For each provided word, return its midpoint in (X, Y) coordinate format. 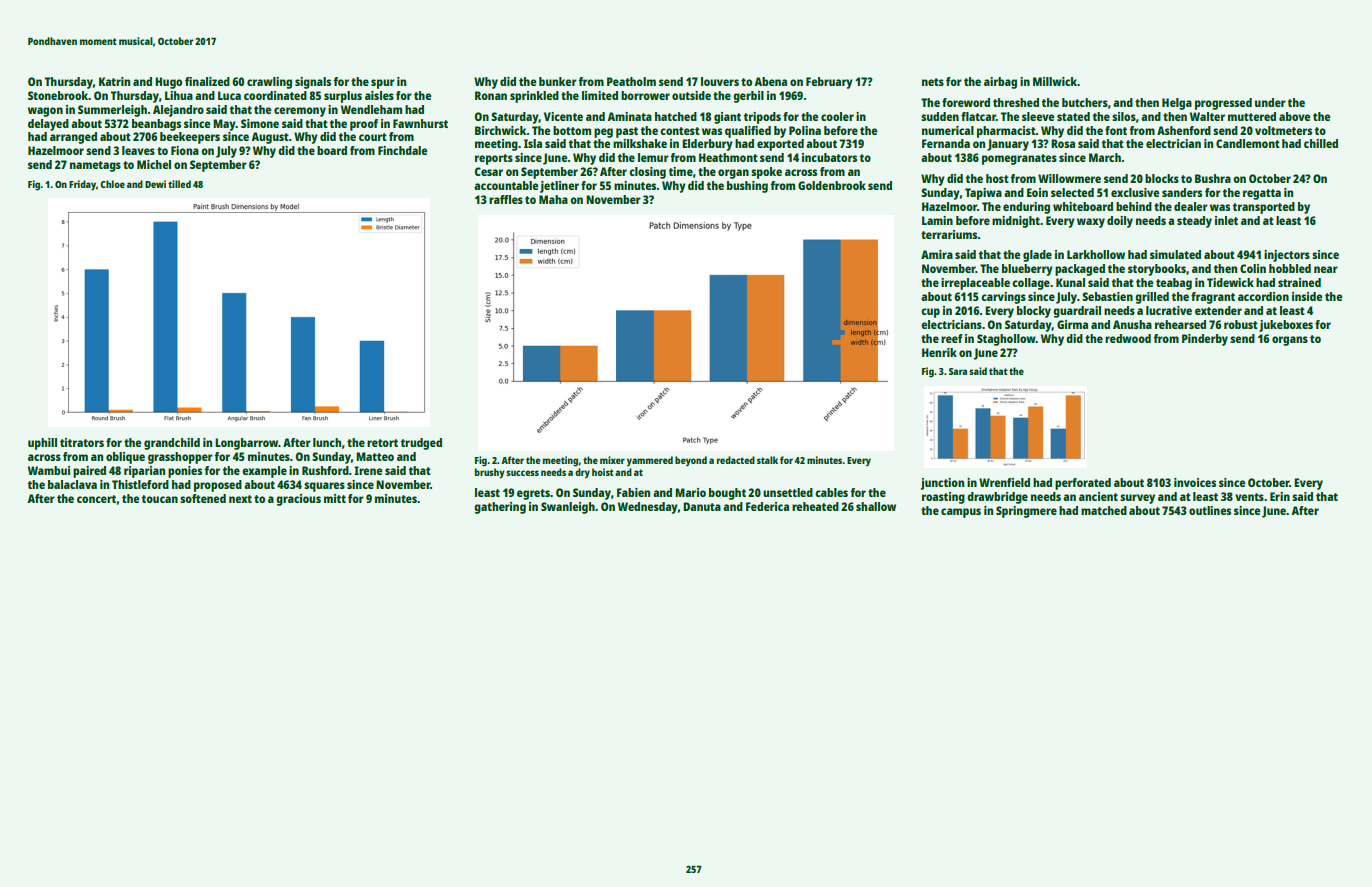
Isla (533, 143)
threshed (1016, 102)
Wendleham (371, 109)
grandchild (172, 444)
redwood (1128, 338)
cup (930, 313)
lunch (327, 442)
